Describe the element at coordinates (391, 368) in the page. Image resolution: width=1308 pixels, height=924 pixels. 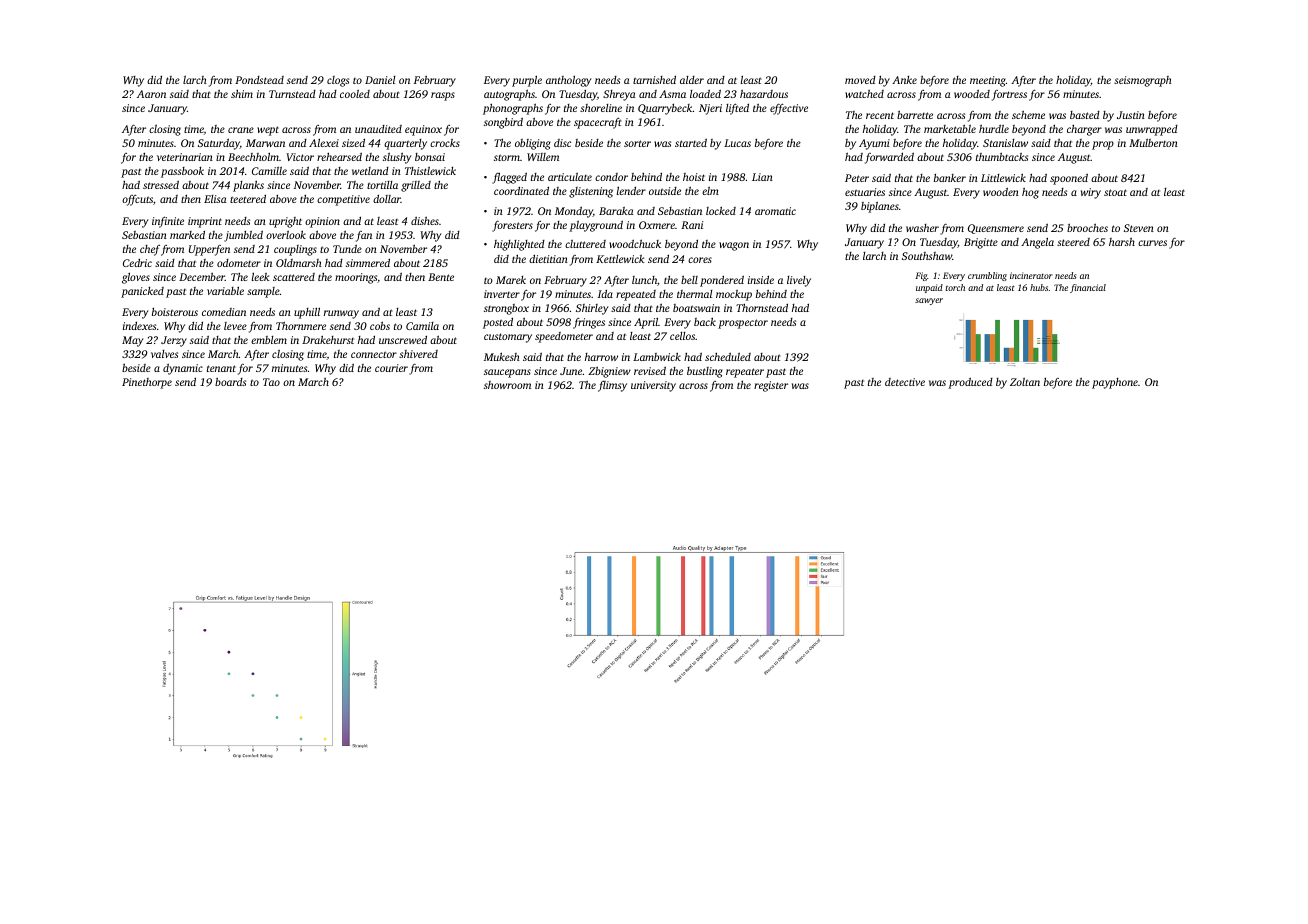
I see `courier` at that location.
